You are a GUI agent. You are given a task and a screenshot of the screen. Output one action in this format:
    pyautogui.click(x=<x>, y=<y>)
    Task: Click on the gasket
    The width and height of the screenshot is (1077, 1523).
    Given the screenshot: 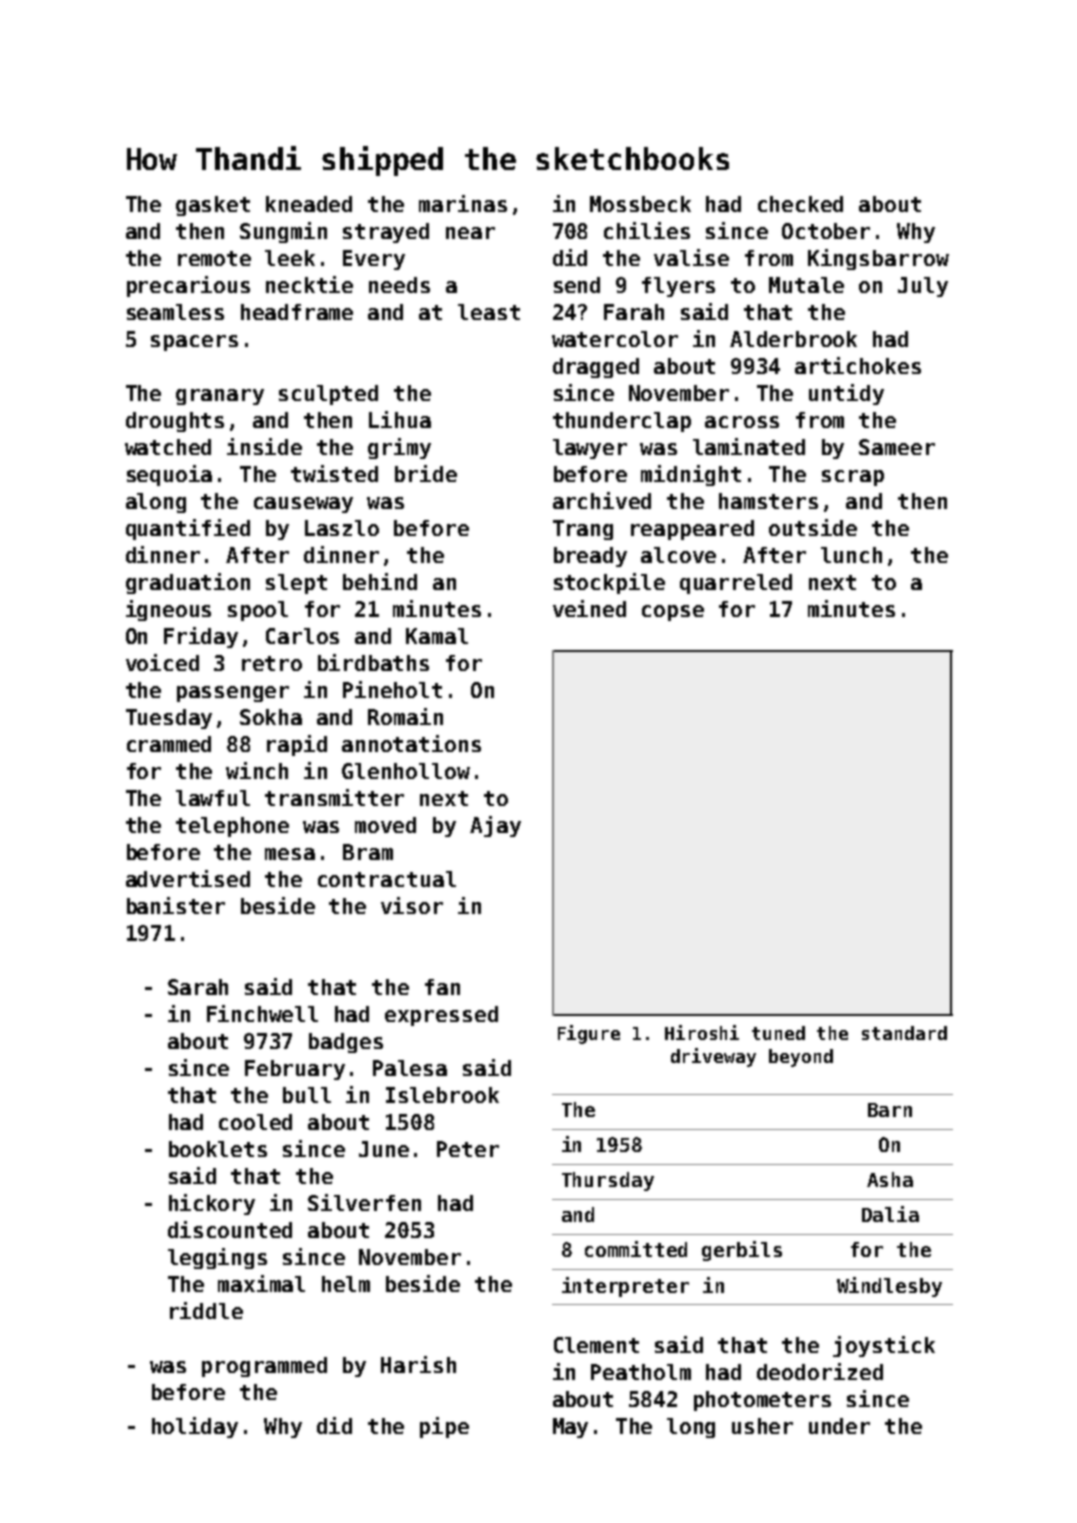 What is the action you would take?
    pyautogui.click(x=213, y=206)
